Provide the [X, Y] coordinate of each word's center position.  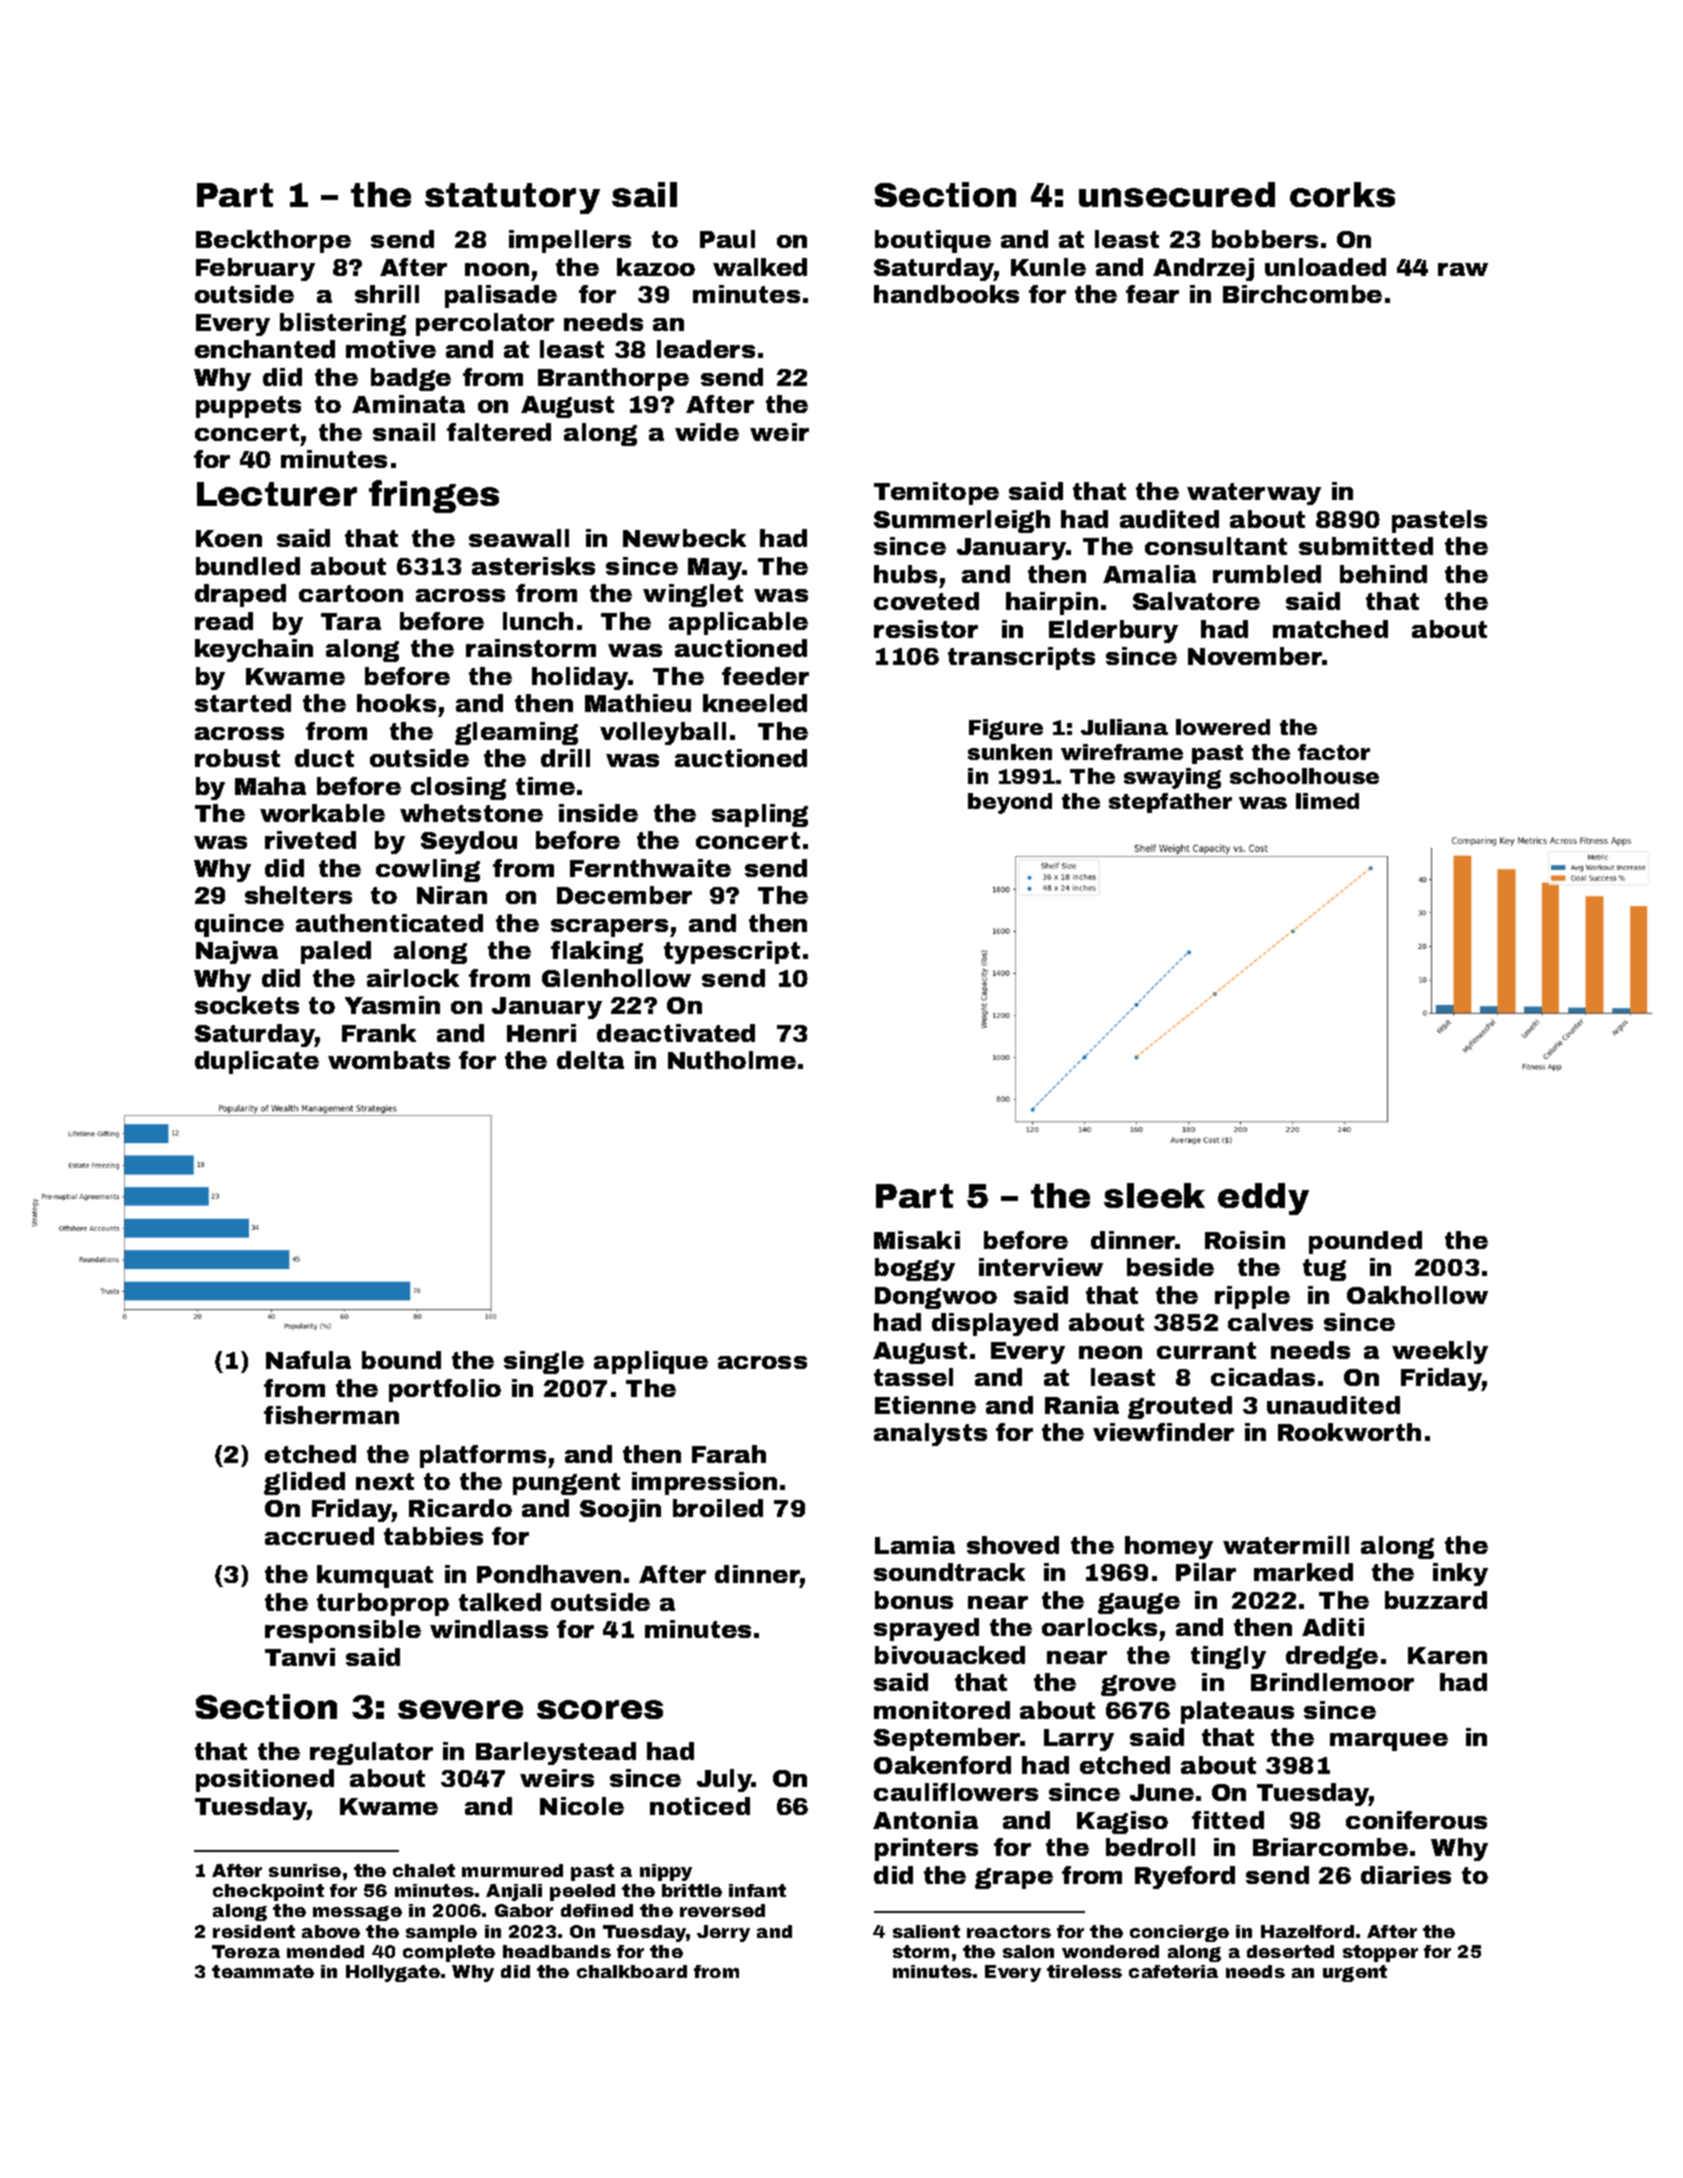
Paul [727, 239]
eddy [1263, 1199]
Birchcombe [1302, 294]
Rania [1082, 1405]
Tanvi [300, 1657]
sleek [1154, 1195]
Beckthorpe [273, 241]
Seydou [469, 842]
